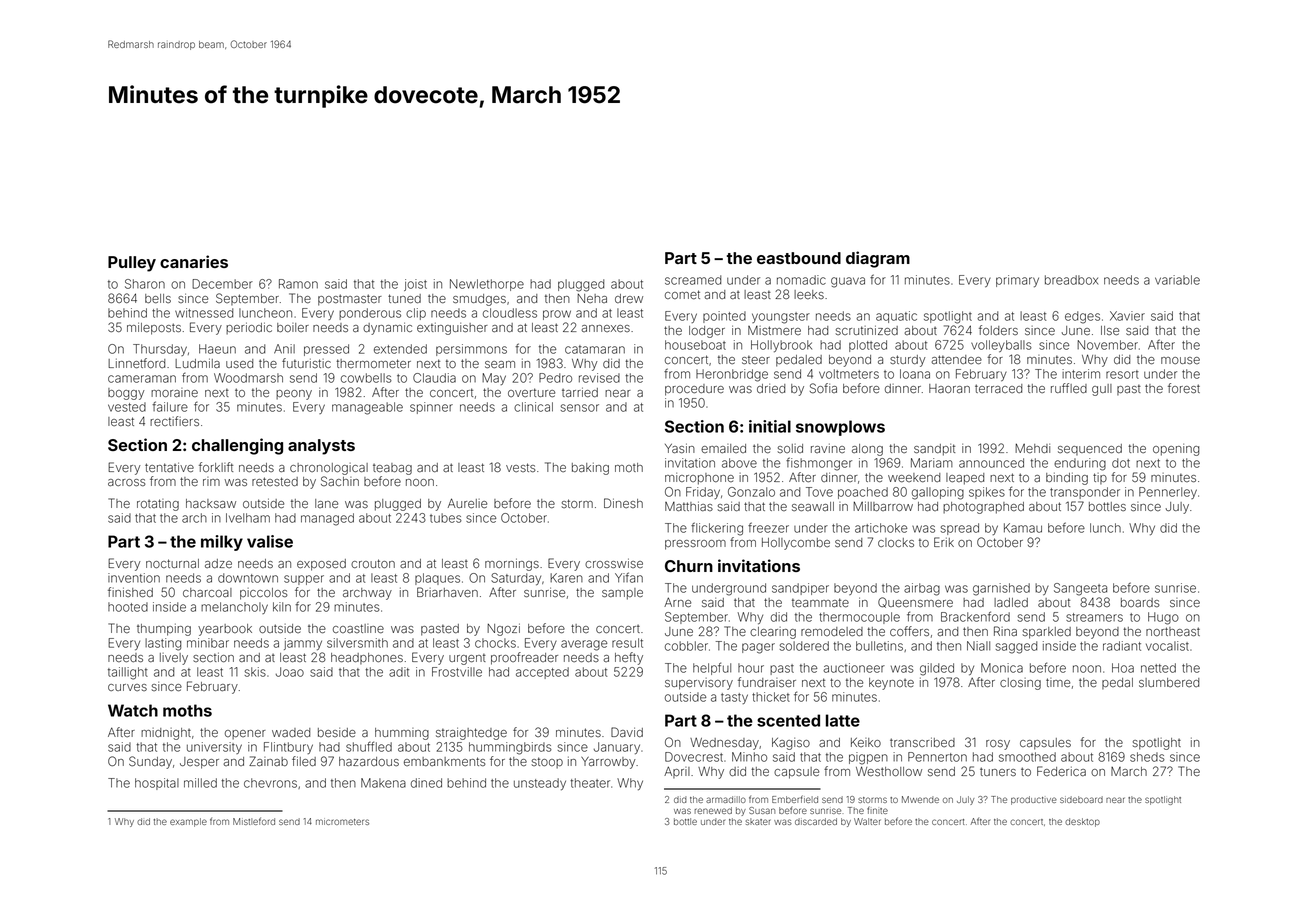 The image size is (1308, 924). I want to click on slumbered, so click(1169, 682).
